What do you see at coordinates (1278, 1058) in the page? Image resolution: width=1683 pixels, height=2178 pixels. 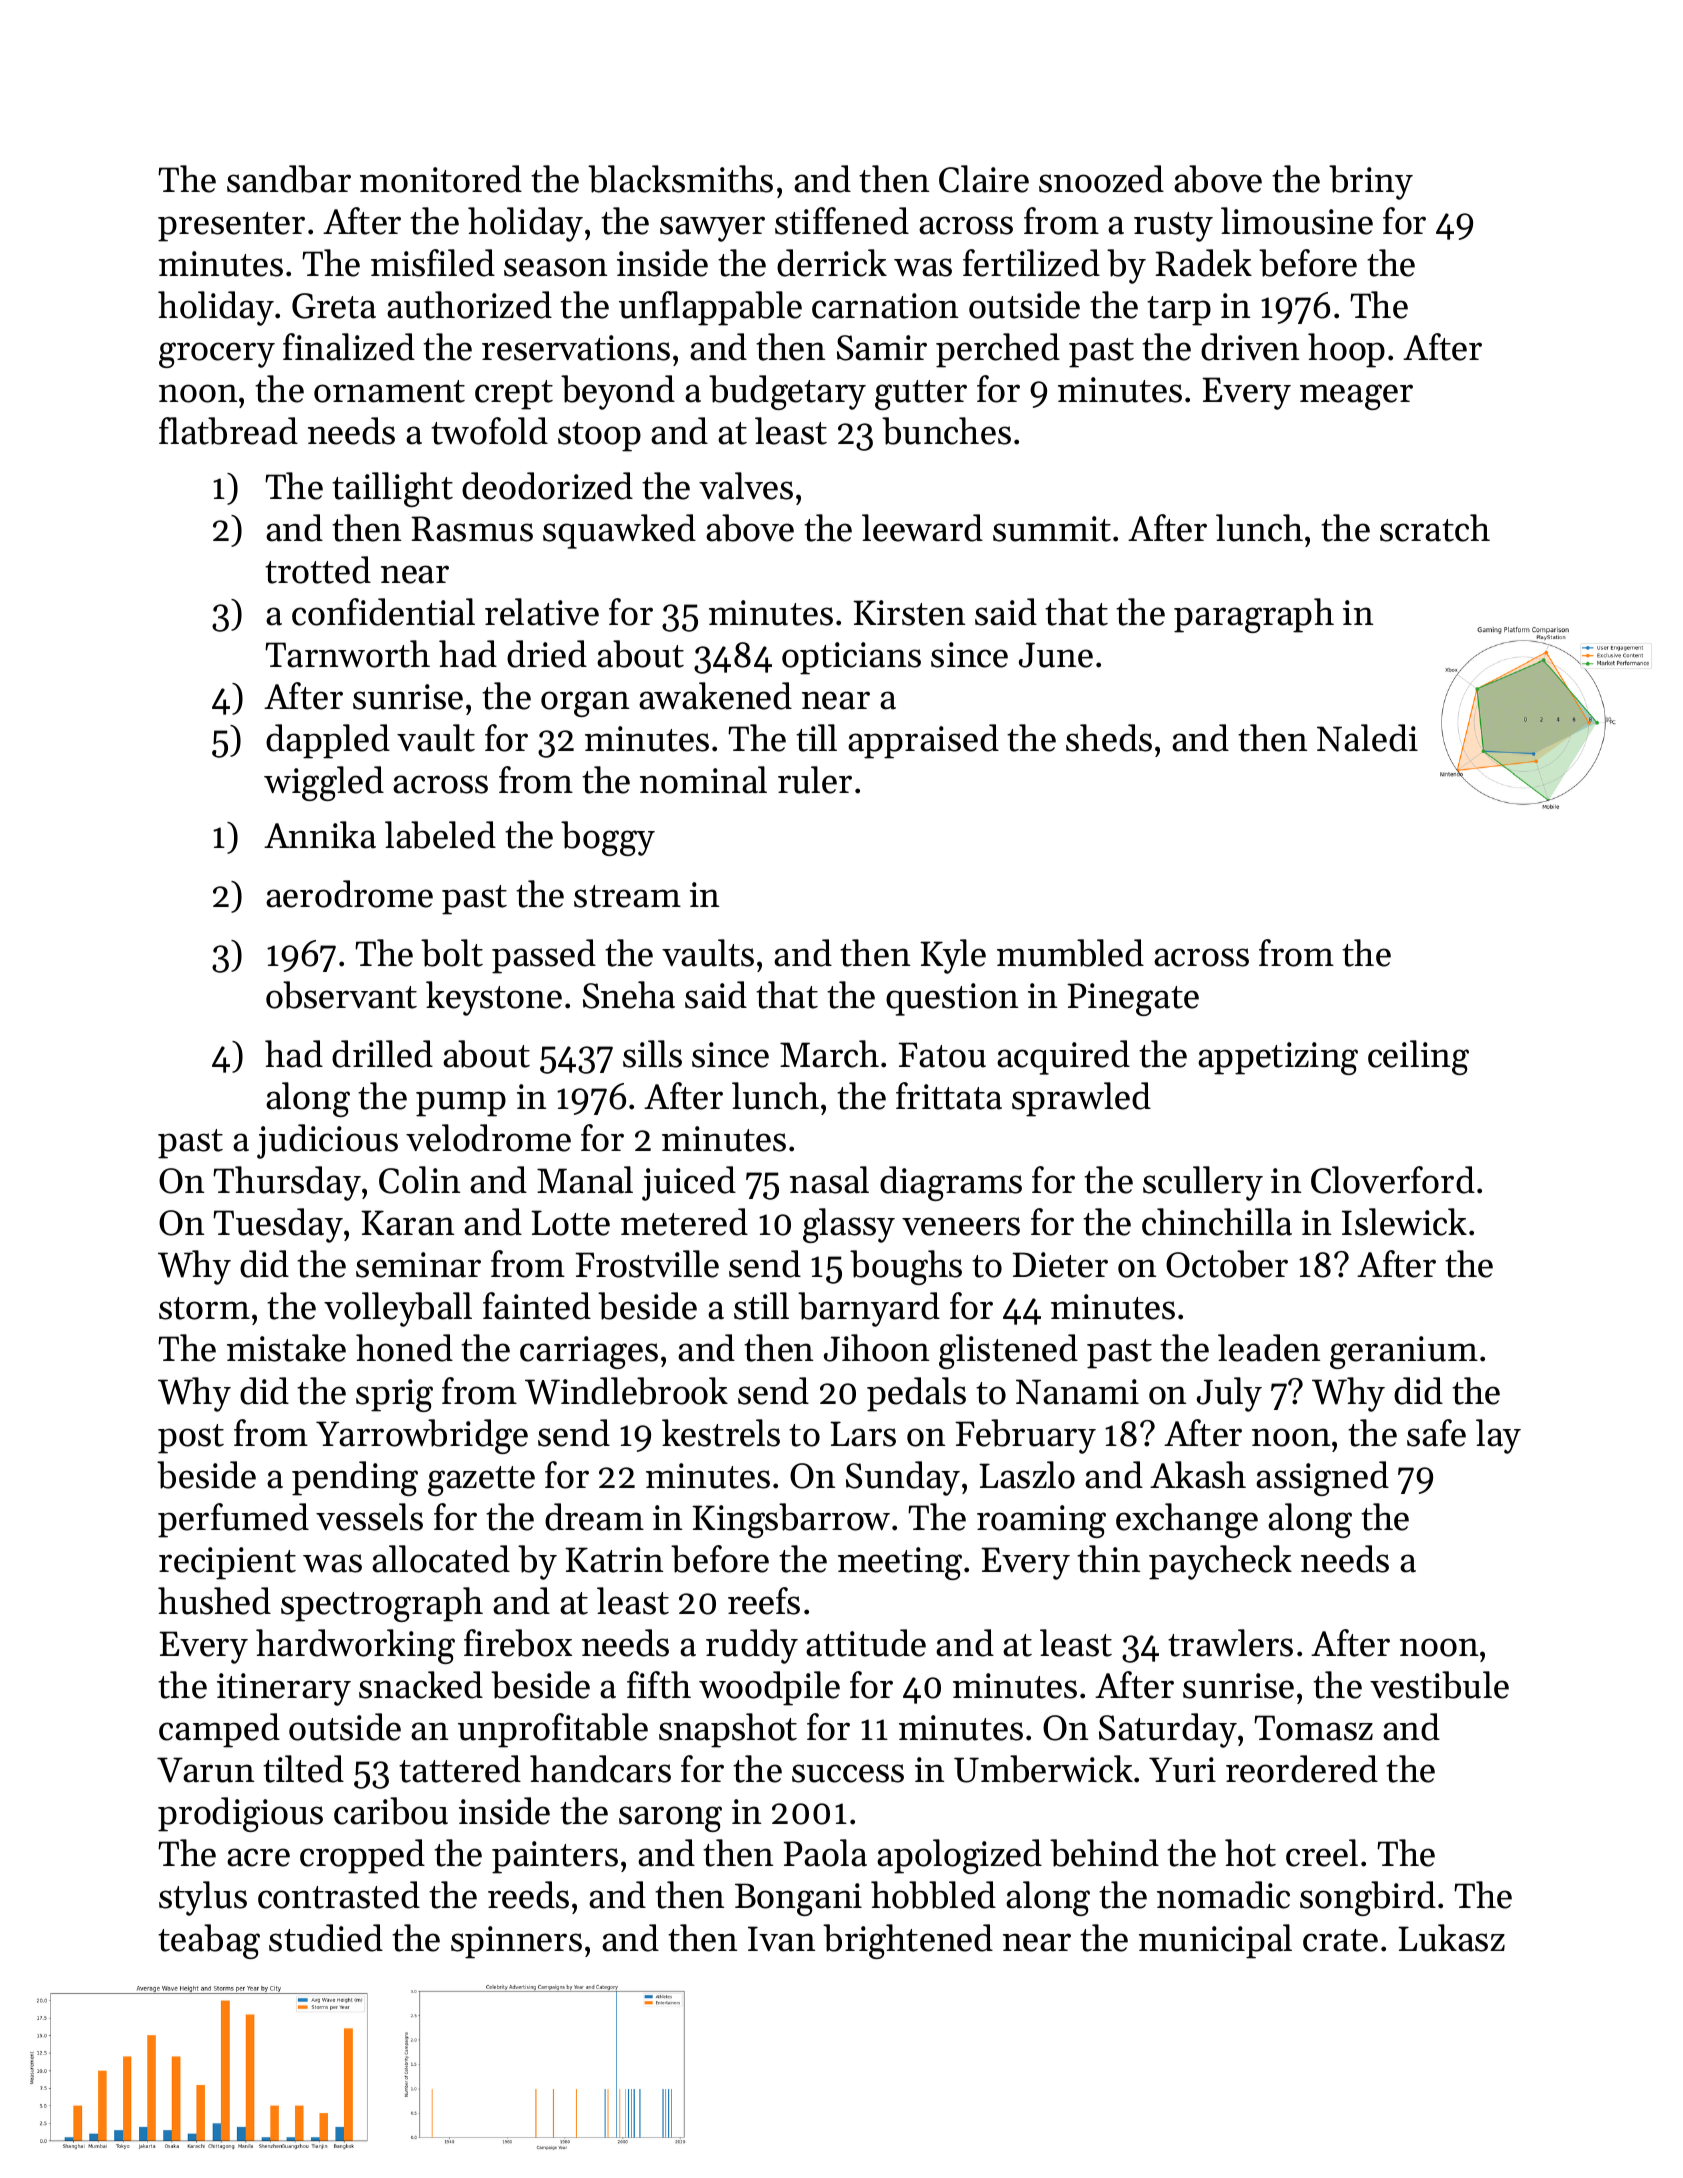 I see `appetizing` at bounding box center [1278, 1058].
